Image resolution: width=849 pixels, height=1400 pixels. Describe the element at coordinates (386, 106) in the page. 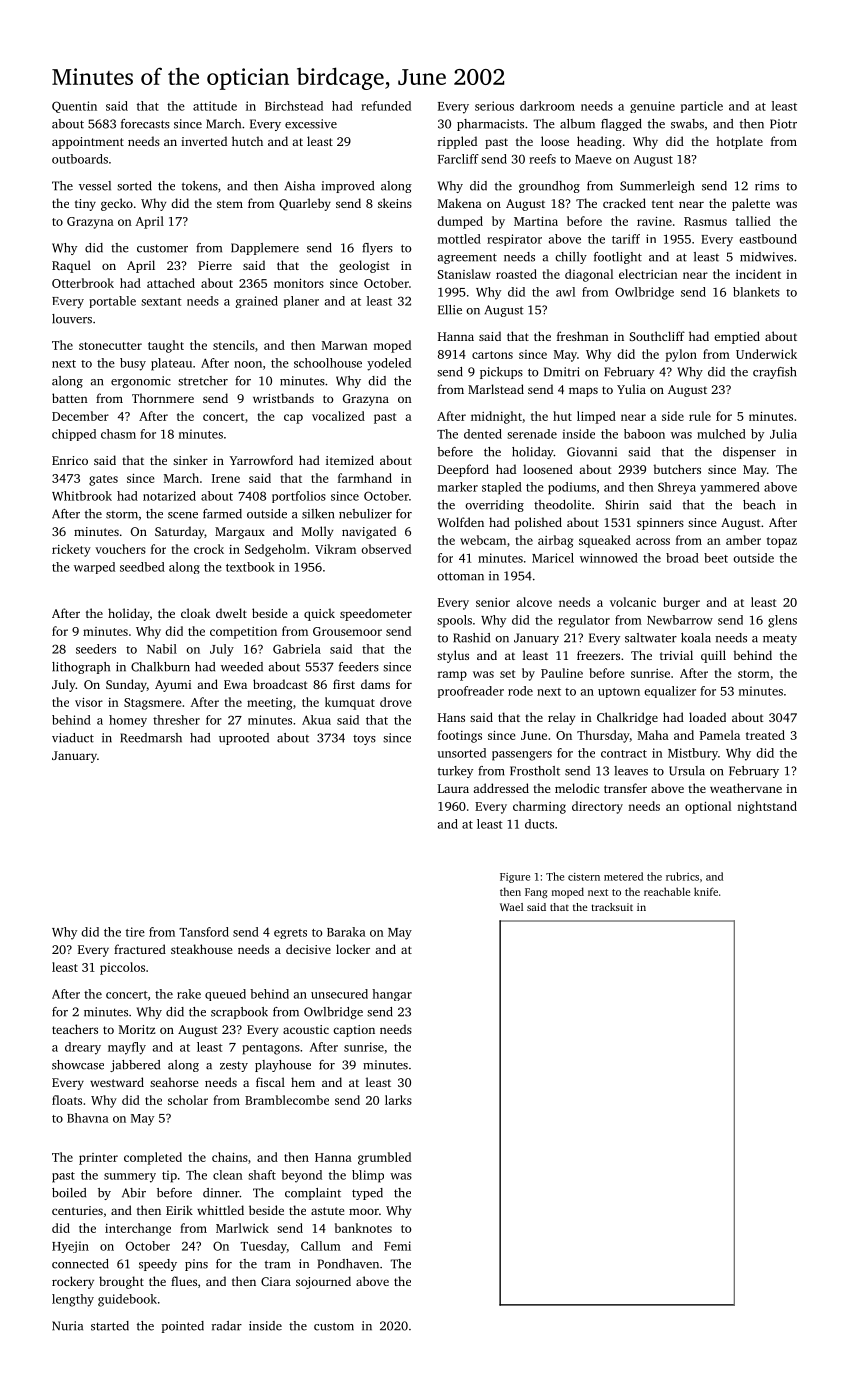

I see `refunded` at that location.
